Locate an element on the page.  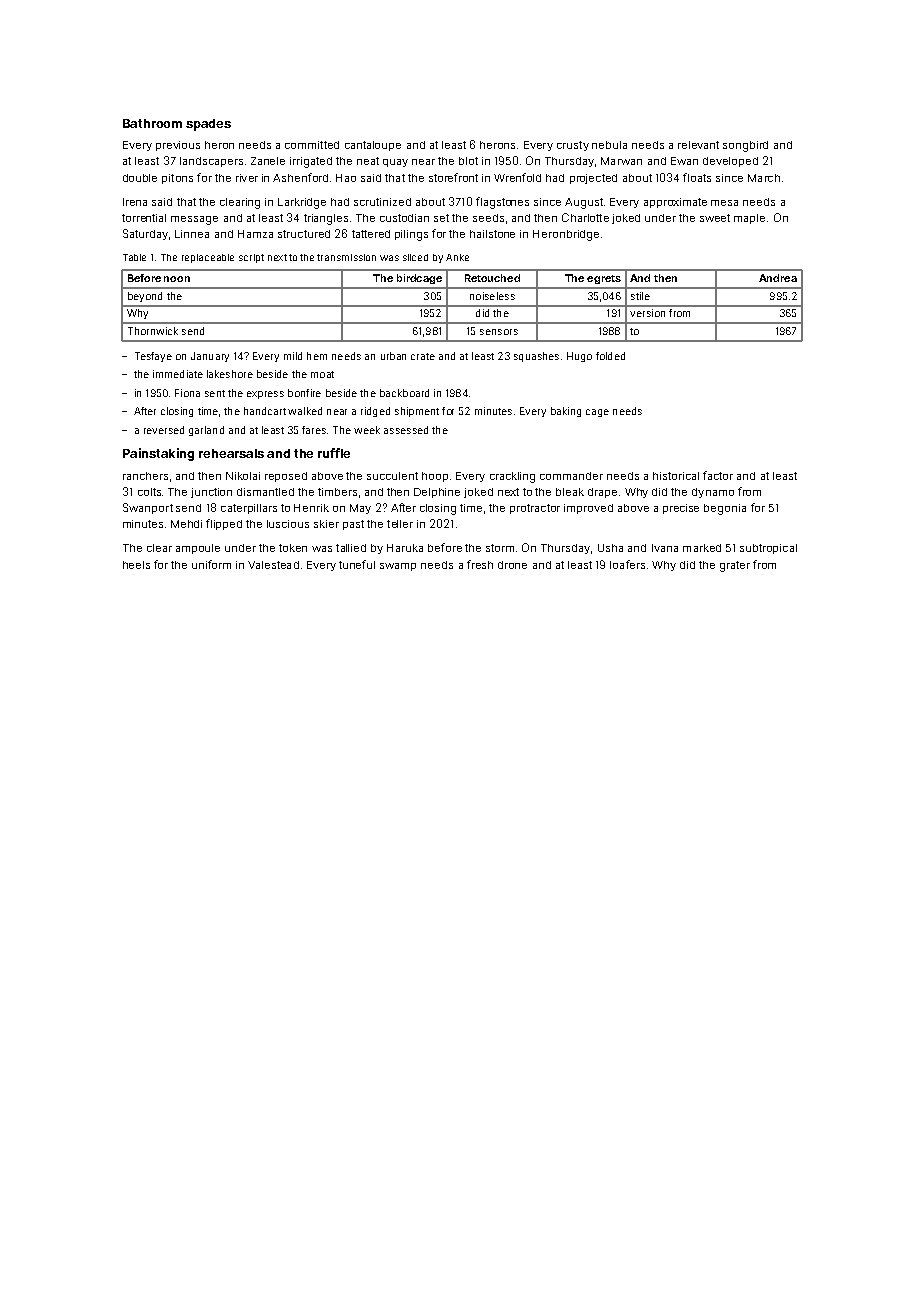
baking is located at coordinates (566, 412).
